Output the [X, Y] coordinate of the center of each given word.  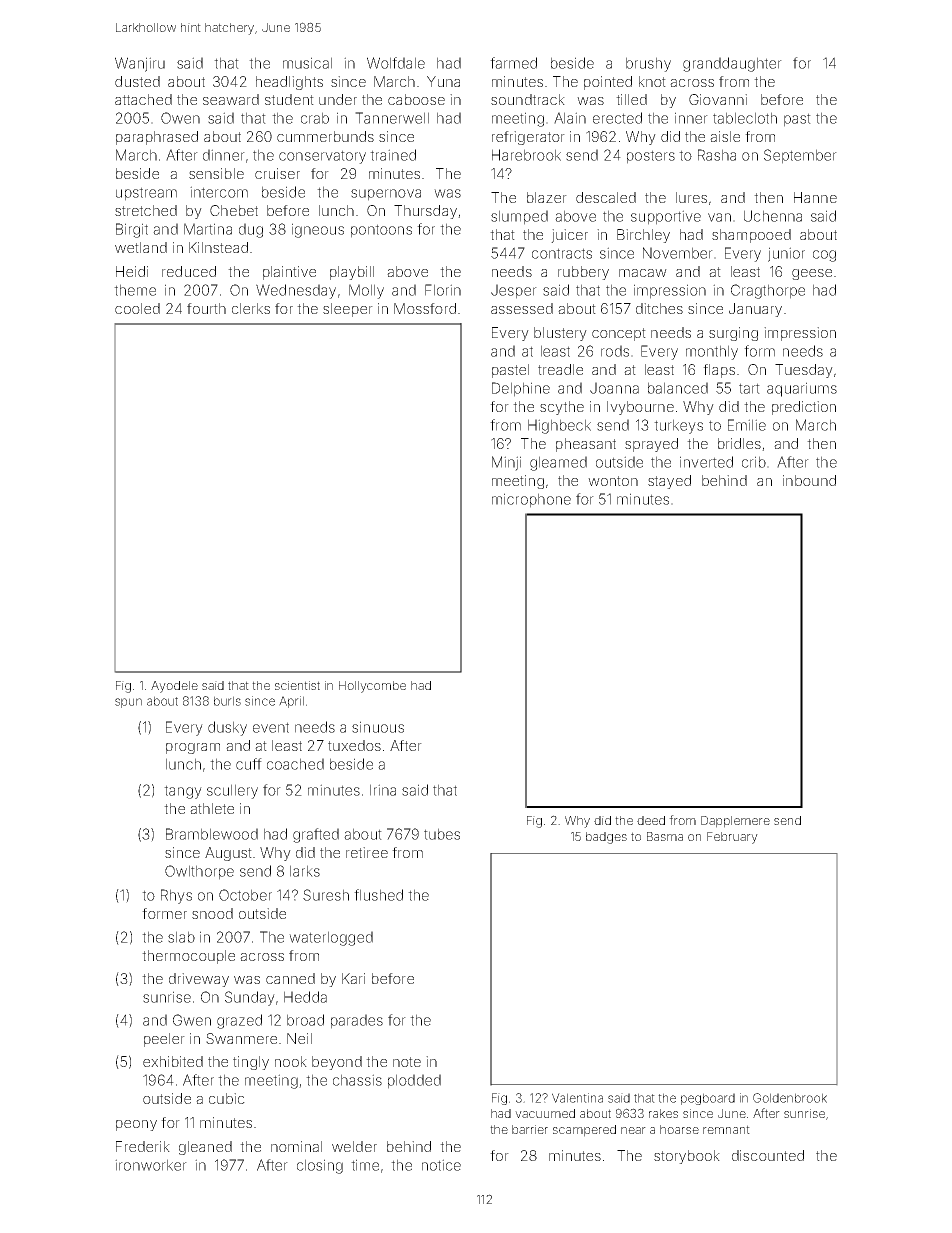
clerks [251, 308]
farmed [513, 63]
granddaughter [732, 64]
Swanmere [241, 1038]
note [407, 1062]
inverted [706, 462]
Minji [506, 463]
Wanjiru [140, 64]
